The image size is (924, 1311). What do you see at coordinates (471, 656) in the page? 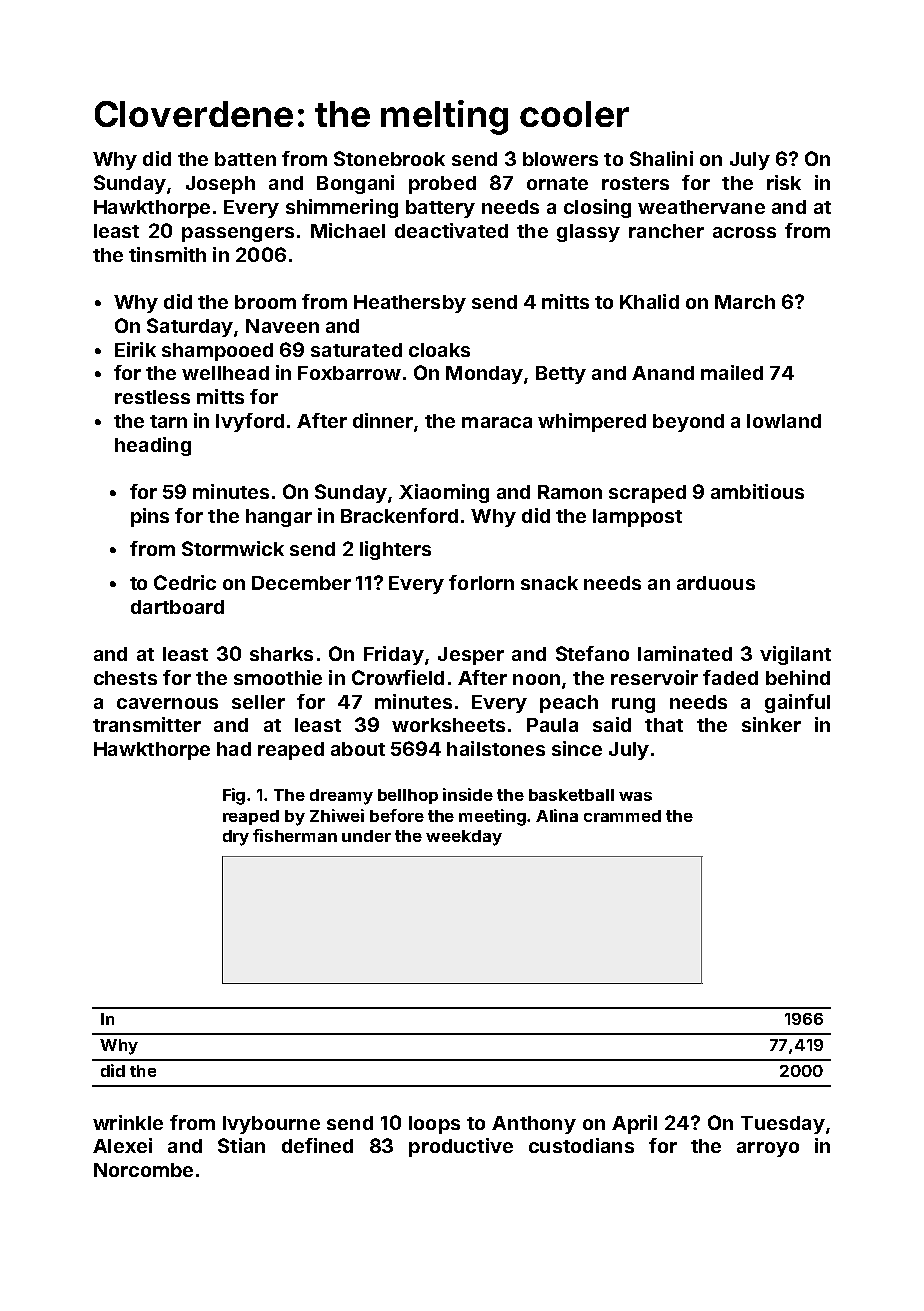
I see `Jesper` at bounding box center [471, 656].
